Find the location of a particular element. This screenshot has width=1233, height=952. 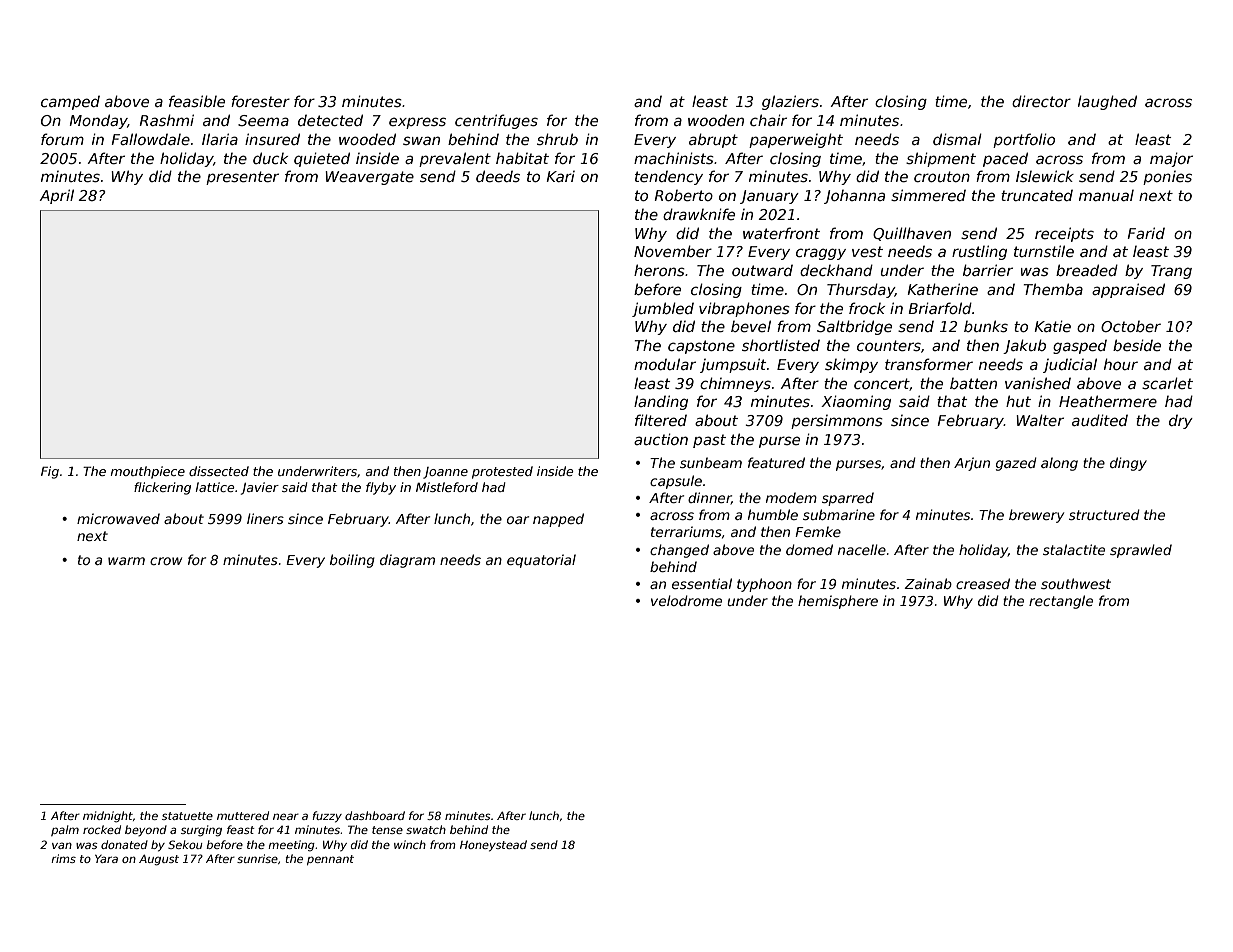

velodrome is located at coordinates (686, 600).
